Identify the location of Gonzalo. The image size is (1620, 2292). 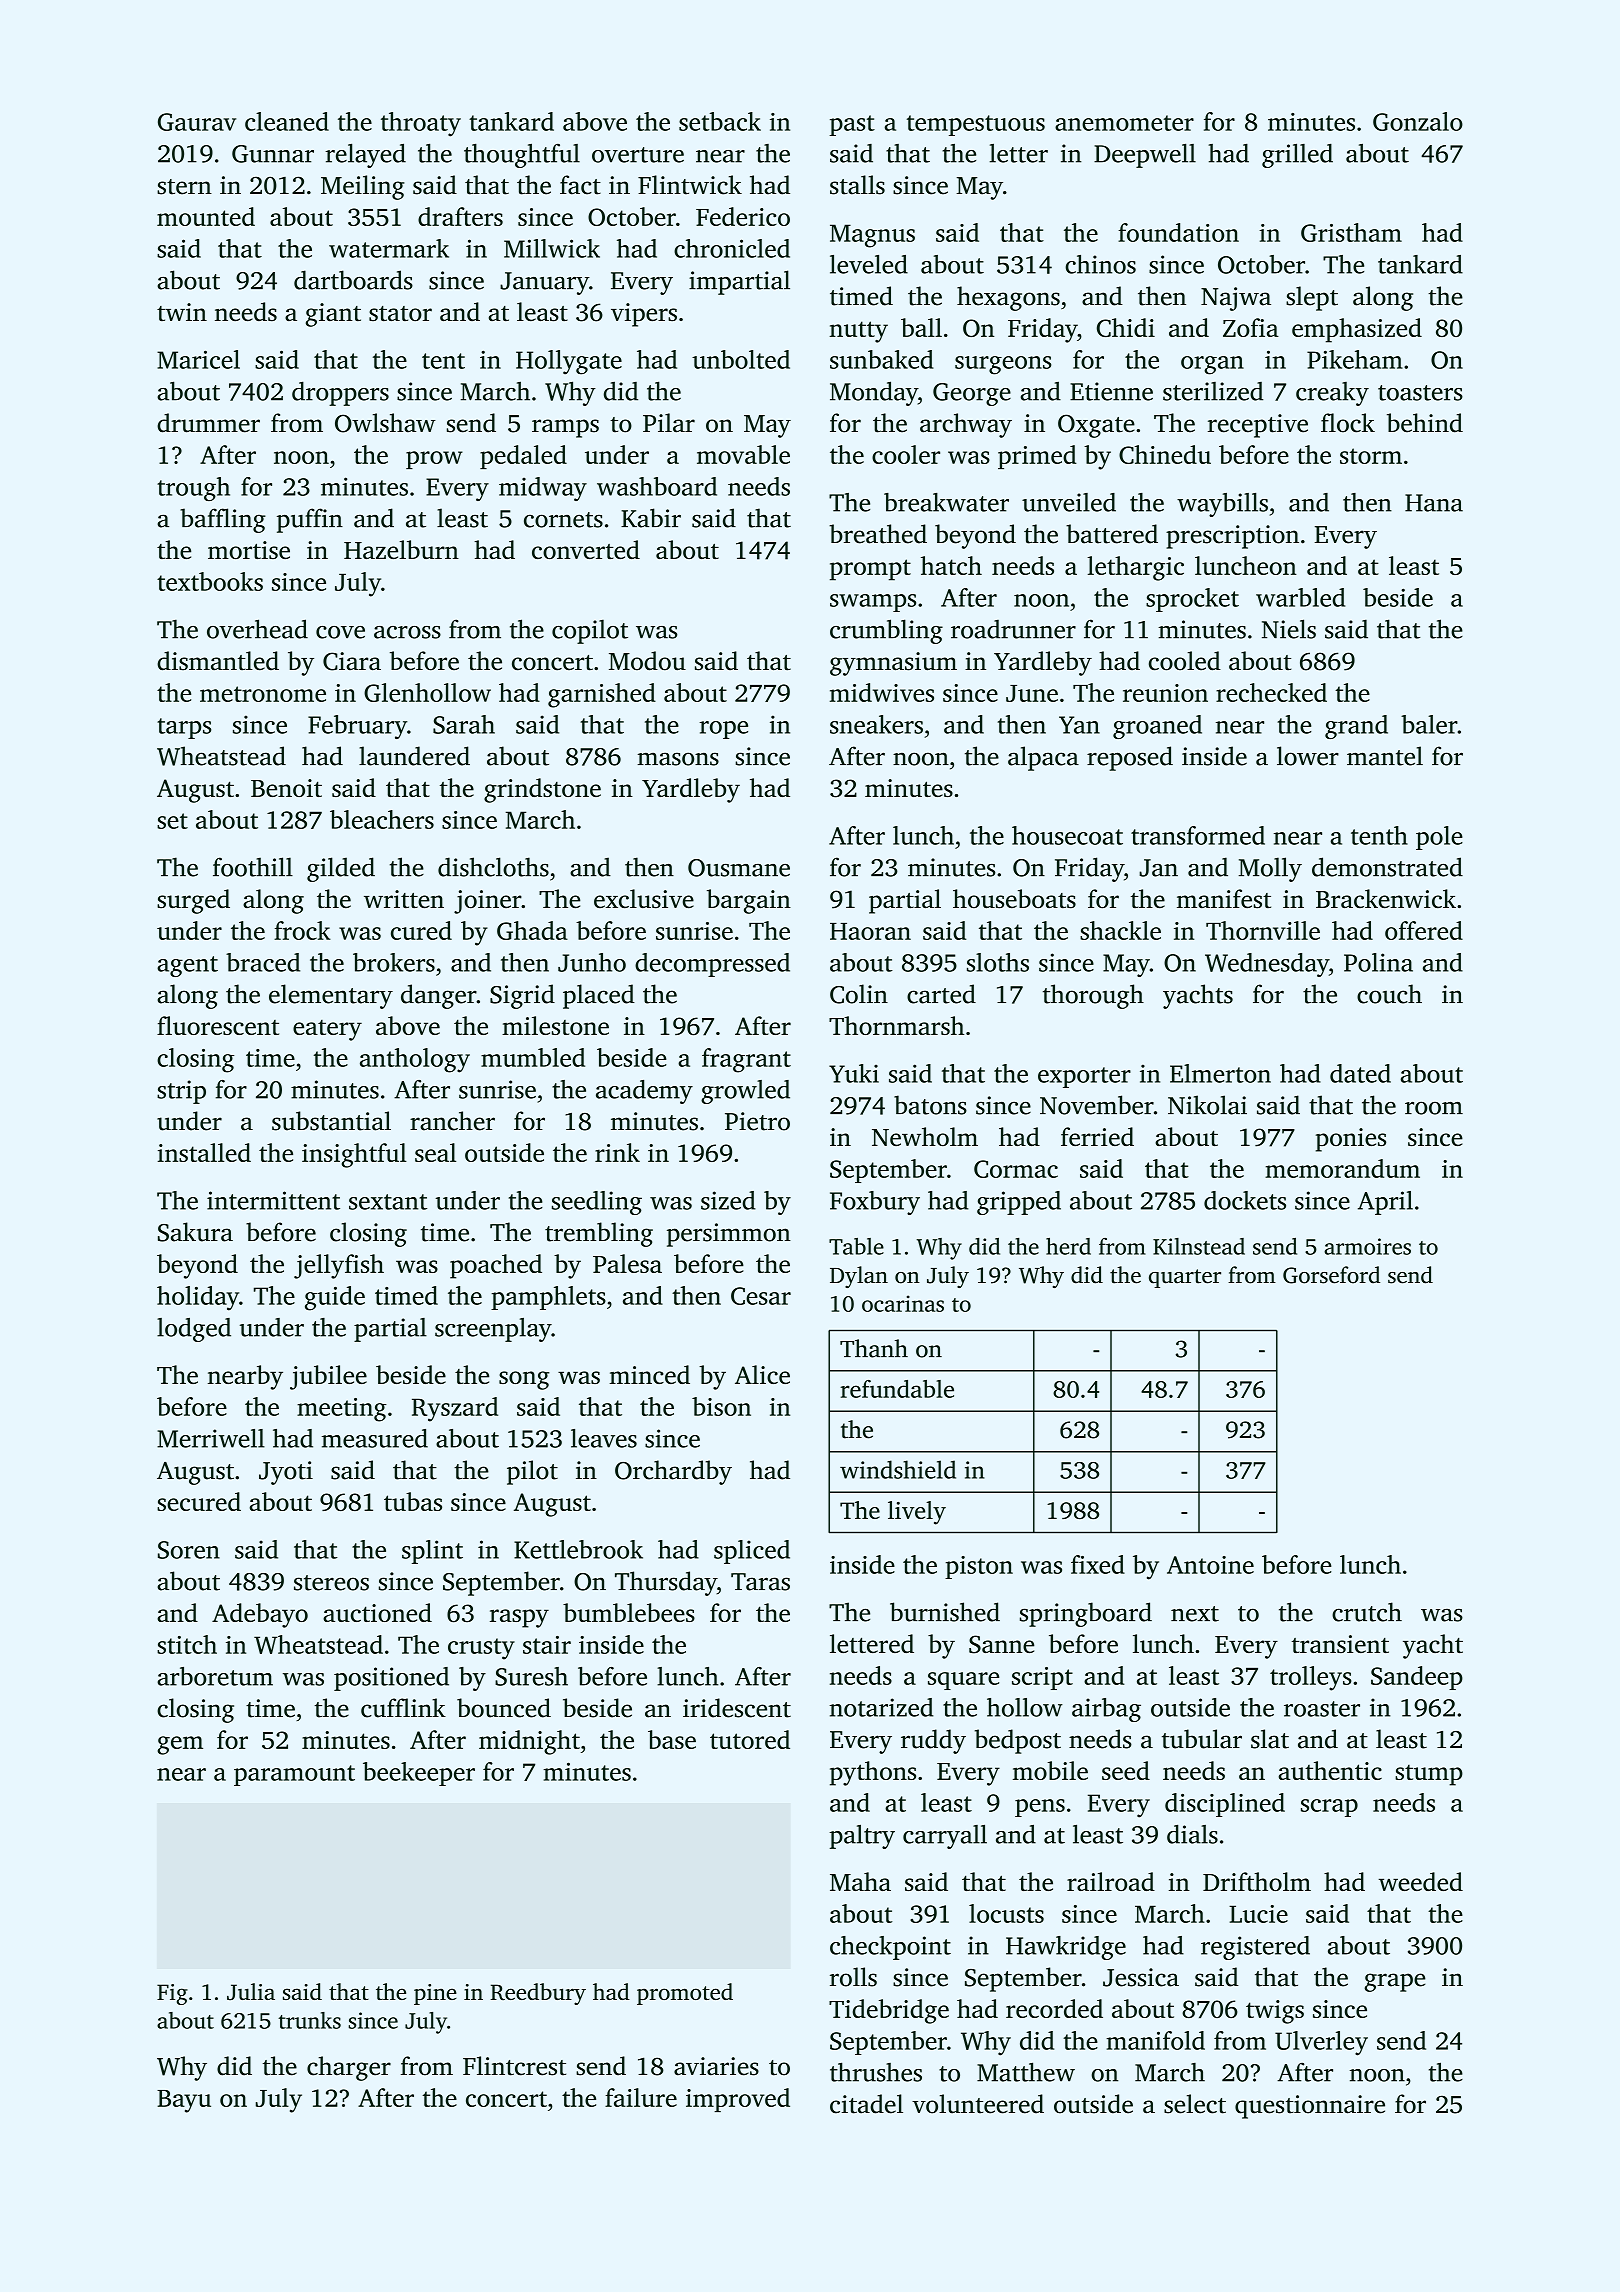
(1418, 121).
